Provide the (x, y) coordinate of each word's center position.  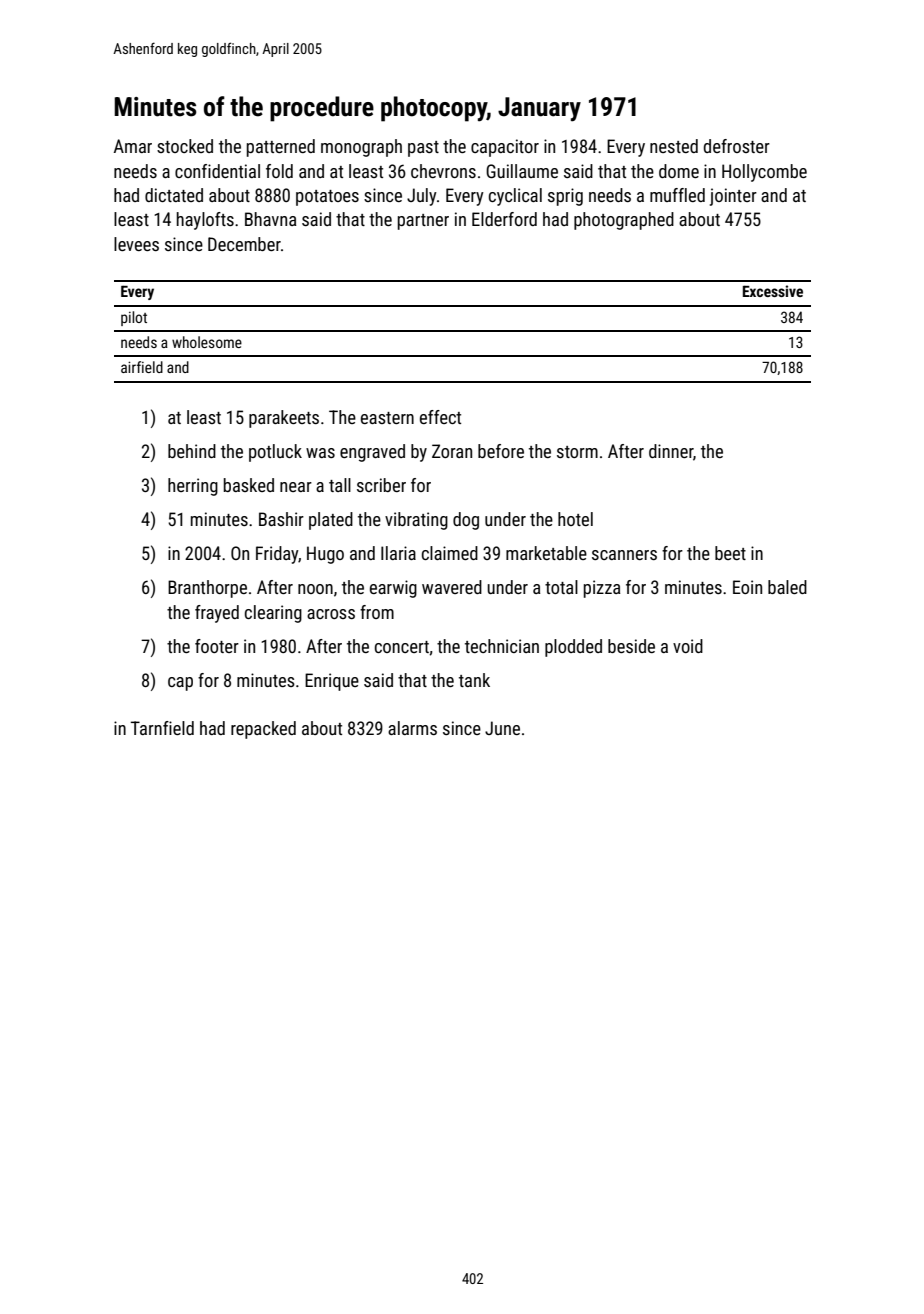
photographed (624, 221)
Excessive (773, 291)
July (422, 197)
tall (340, 485)
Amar (133, 146)
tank (474, 680)
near (296, 487)
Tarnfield (162, 728)
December (244, 244)
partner (423, 222)
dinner (671, 451)
